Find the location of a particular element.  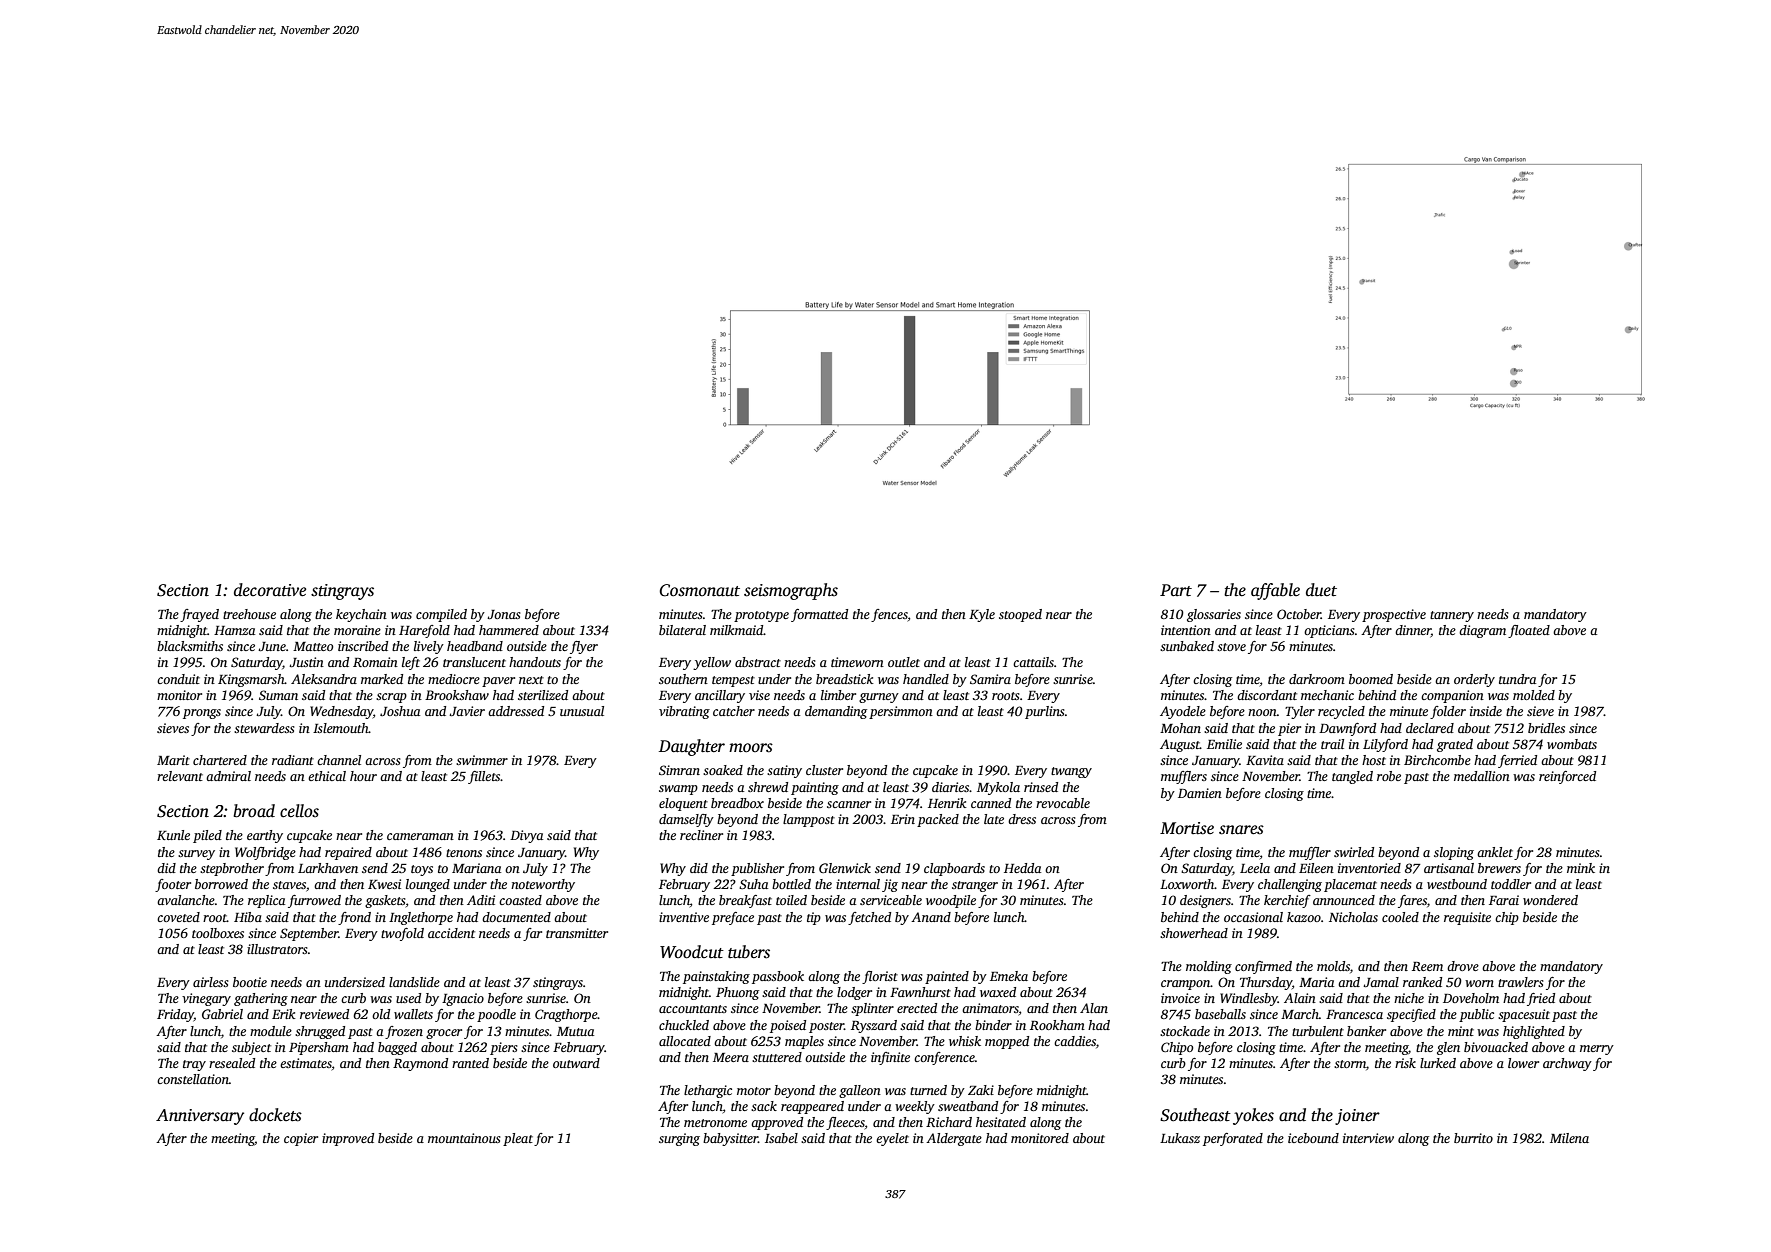

poised is located at coordinates (788, 1026).
